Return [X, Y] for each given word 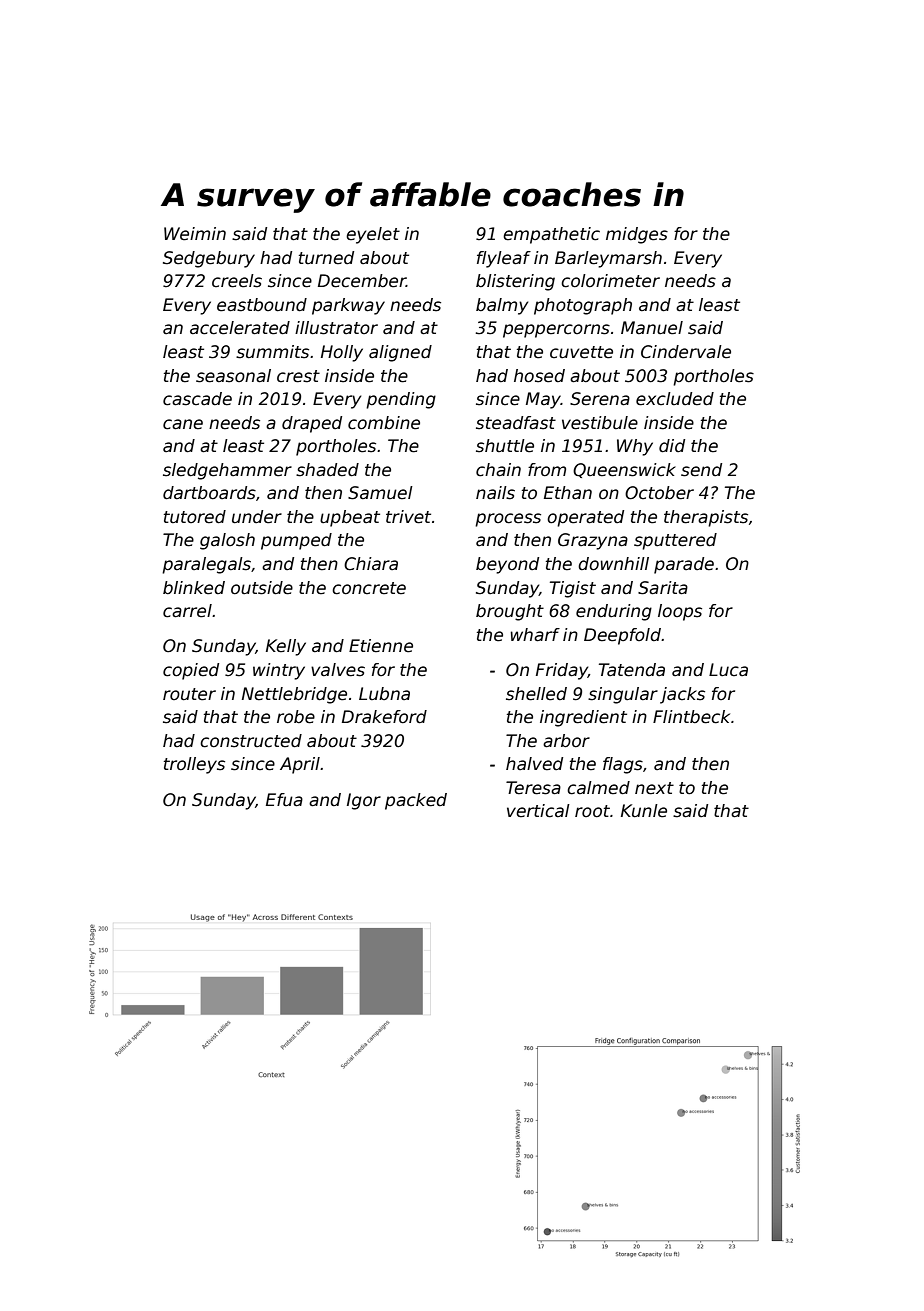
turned [326, 258]
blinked [194, 588]
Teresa [533, 788]
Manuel [652, 328]
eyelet [373, 235]
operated [585, 518]
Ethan [568, 492]
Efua [284, 800]
